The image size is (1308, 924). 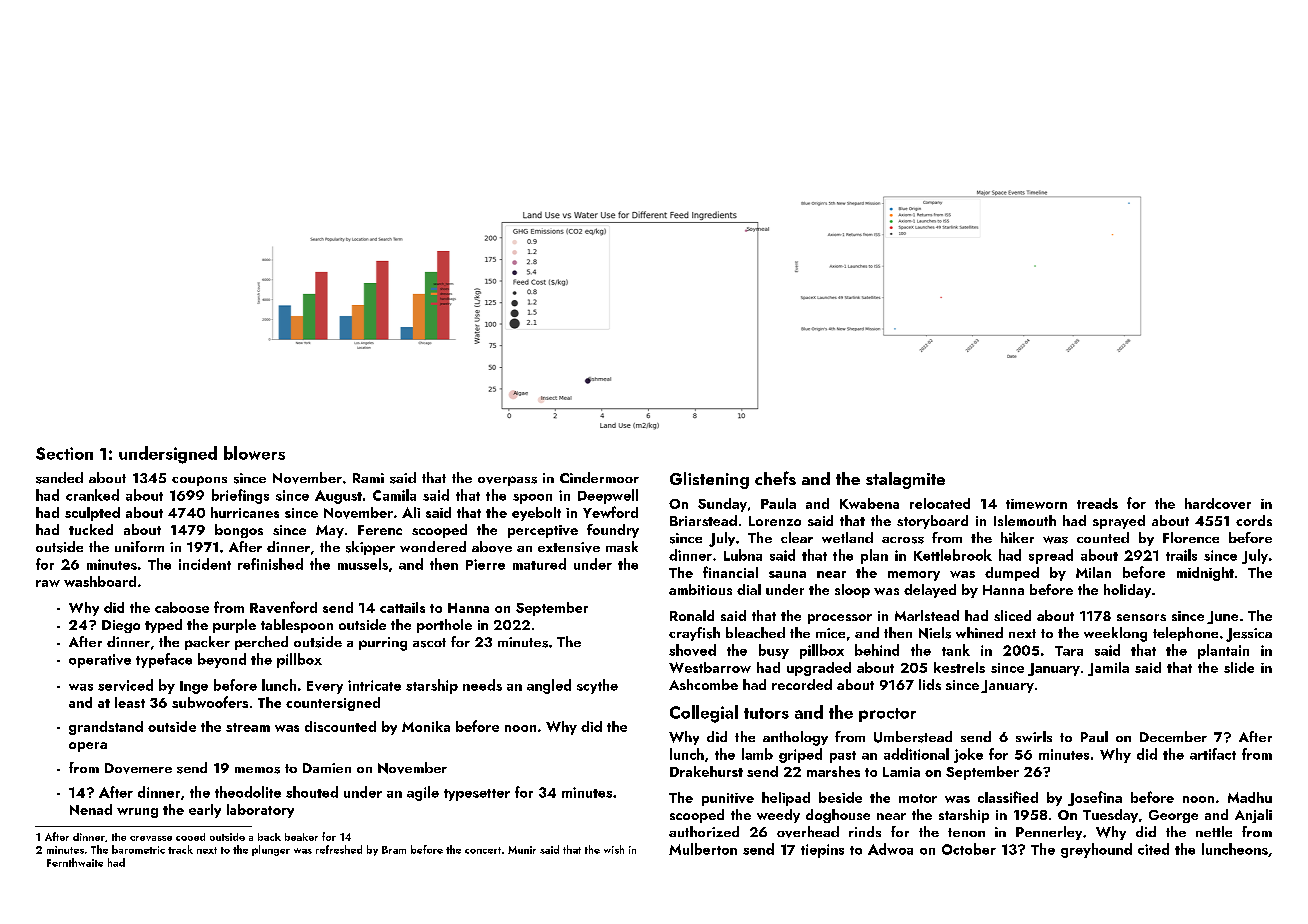 I want to click on treads, so click(x=1097, y=503).
